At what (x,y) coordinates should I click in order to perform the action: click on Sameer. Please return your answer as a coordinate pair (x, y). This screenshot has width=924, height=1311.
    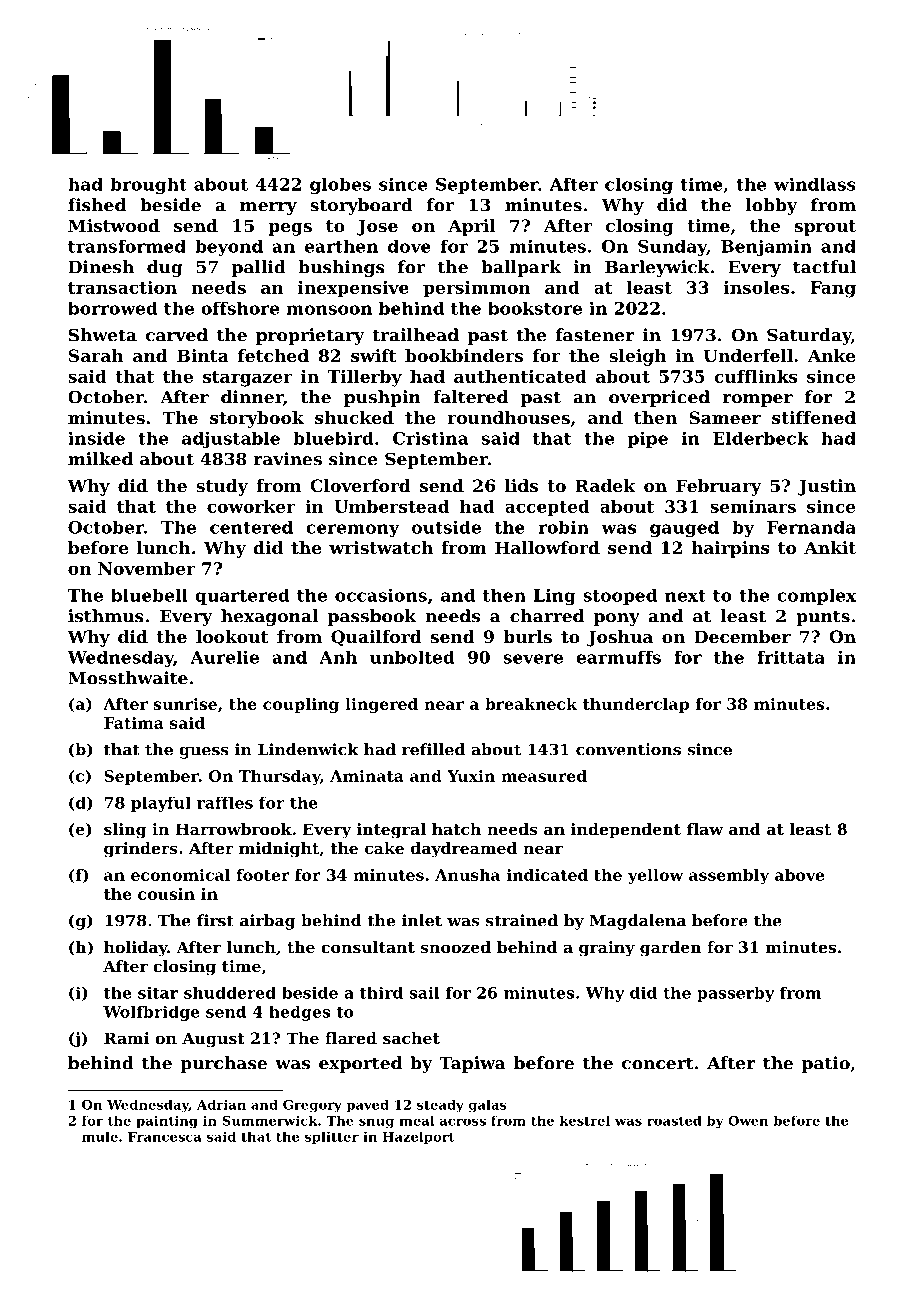
    Looking at the image, I should click on (725, 417).
